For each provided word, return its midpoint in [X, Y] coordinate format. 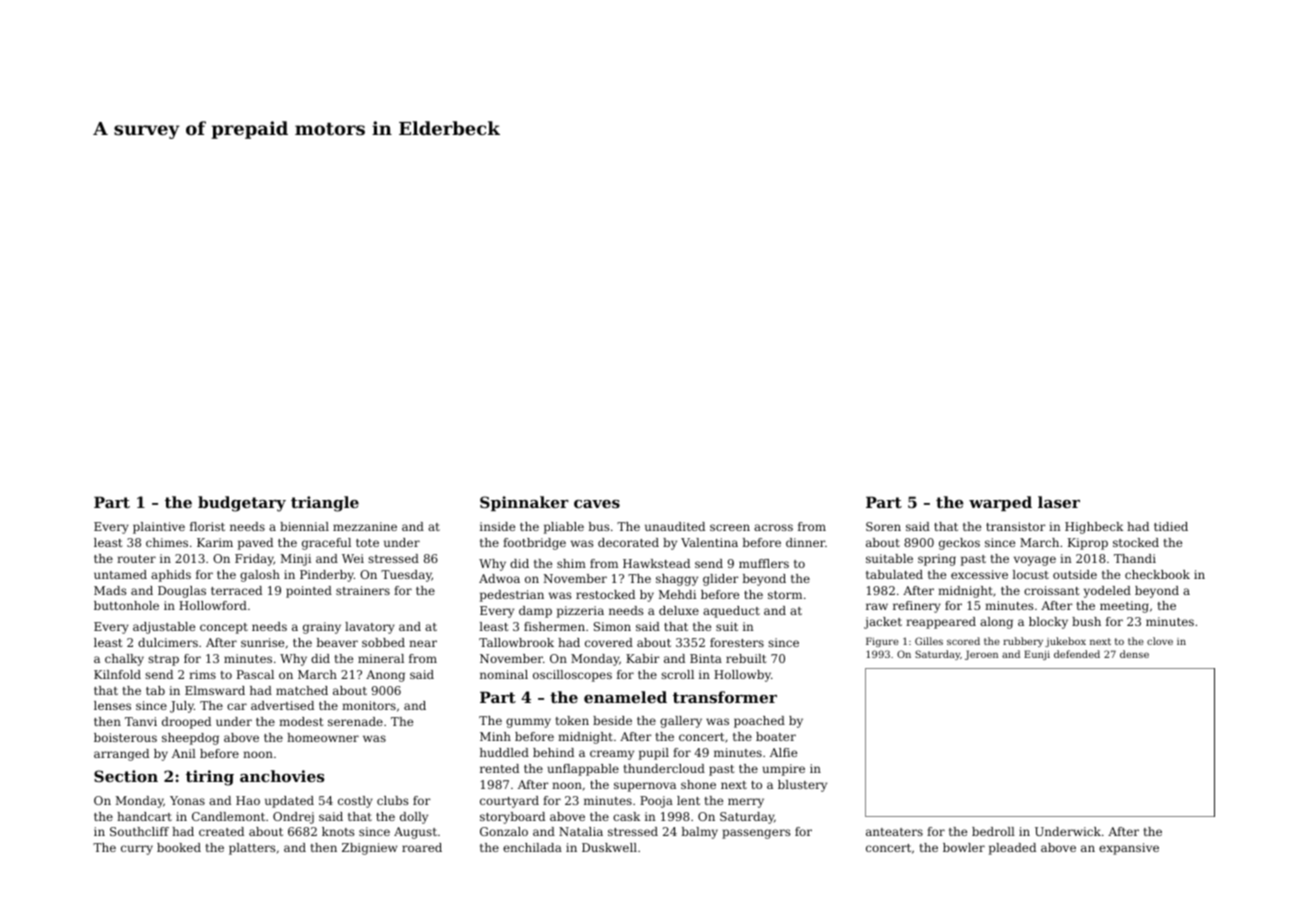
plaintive [159, 528]
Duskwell [609, 847]
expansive [1129, 849]
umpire [783, 770]
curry [137, 850]
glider [721, 580]
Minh [495, 736]
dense [1134, 654]
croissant [1051, 590]
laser [1059, 502]
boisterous [125, 737]
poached [759, 722]
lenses [112, 705]
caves [597, 504]
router [136, 559]
